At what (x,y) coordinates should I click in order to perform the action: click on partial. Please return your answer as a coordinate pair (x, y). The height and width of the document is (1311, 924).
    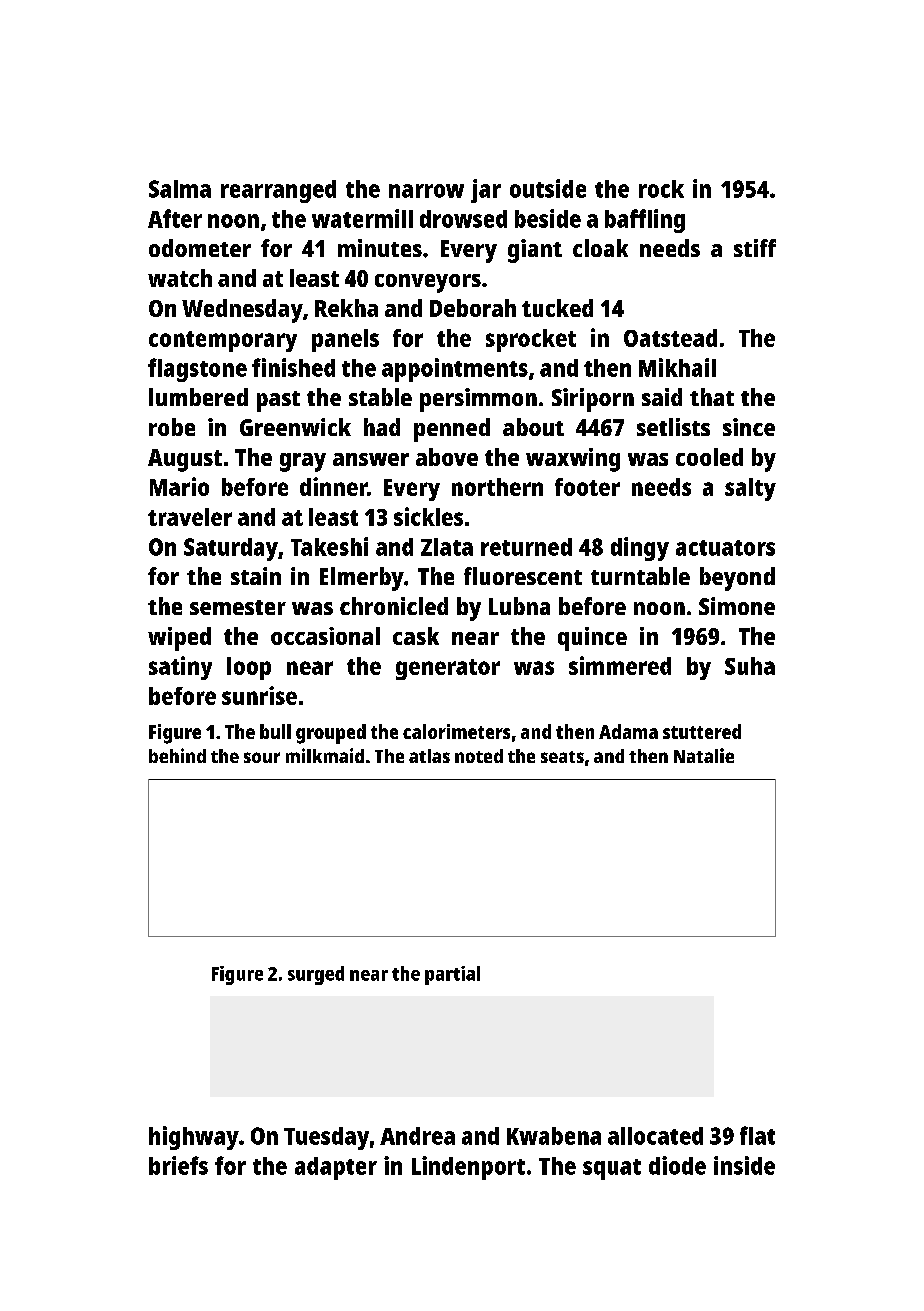
    Looking at the image, I should click on (452, 975).
